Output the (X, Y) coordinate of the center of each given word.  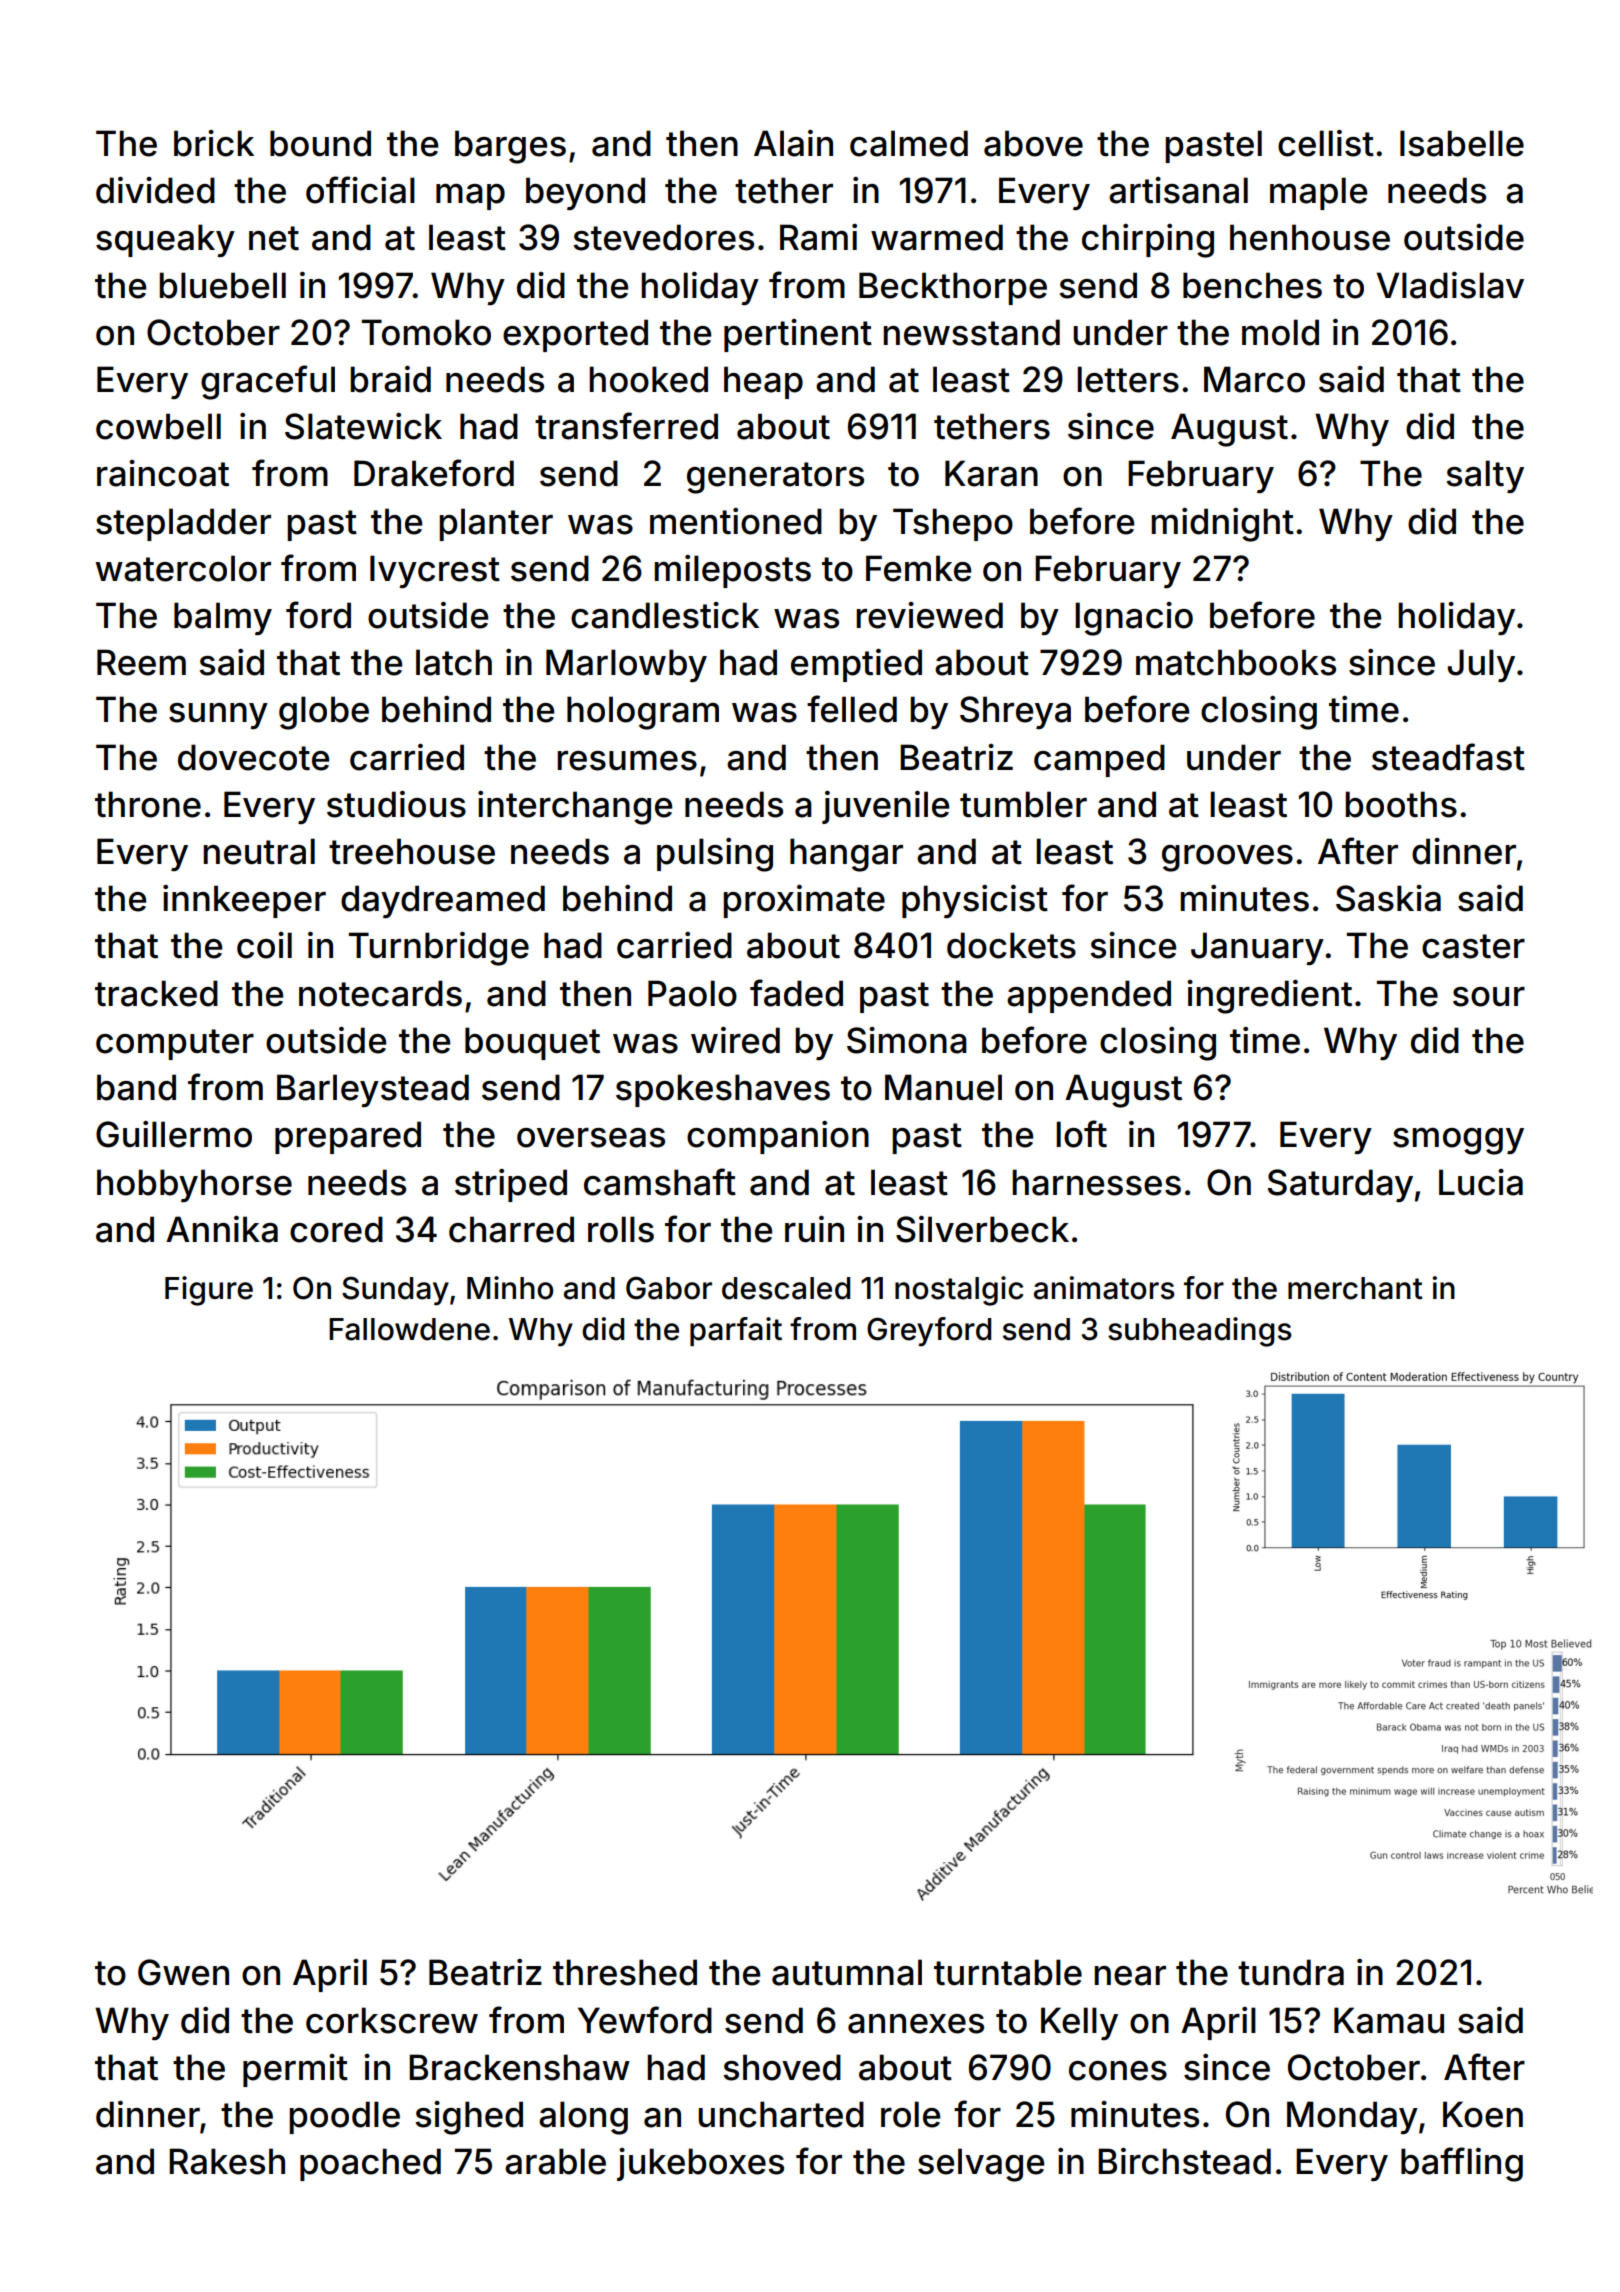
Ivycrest (435, 571)
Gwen (183, 1972)
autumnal (847, 1972)
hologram (643, 713)
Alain (793, 143)
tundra (1291, 1972)
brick (214, 143)
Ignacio (1134, 619)
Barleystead (373, 1090)
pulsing (715, 855)
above (1033, 143)
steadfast (1448, 757)
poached (370, 2164)
